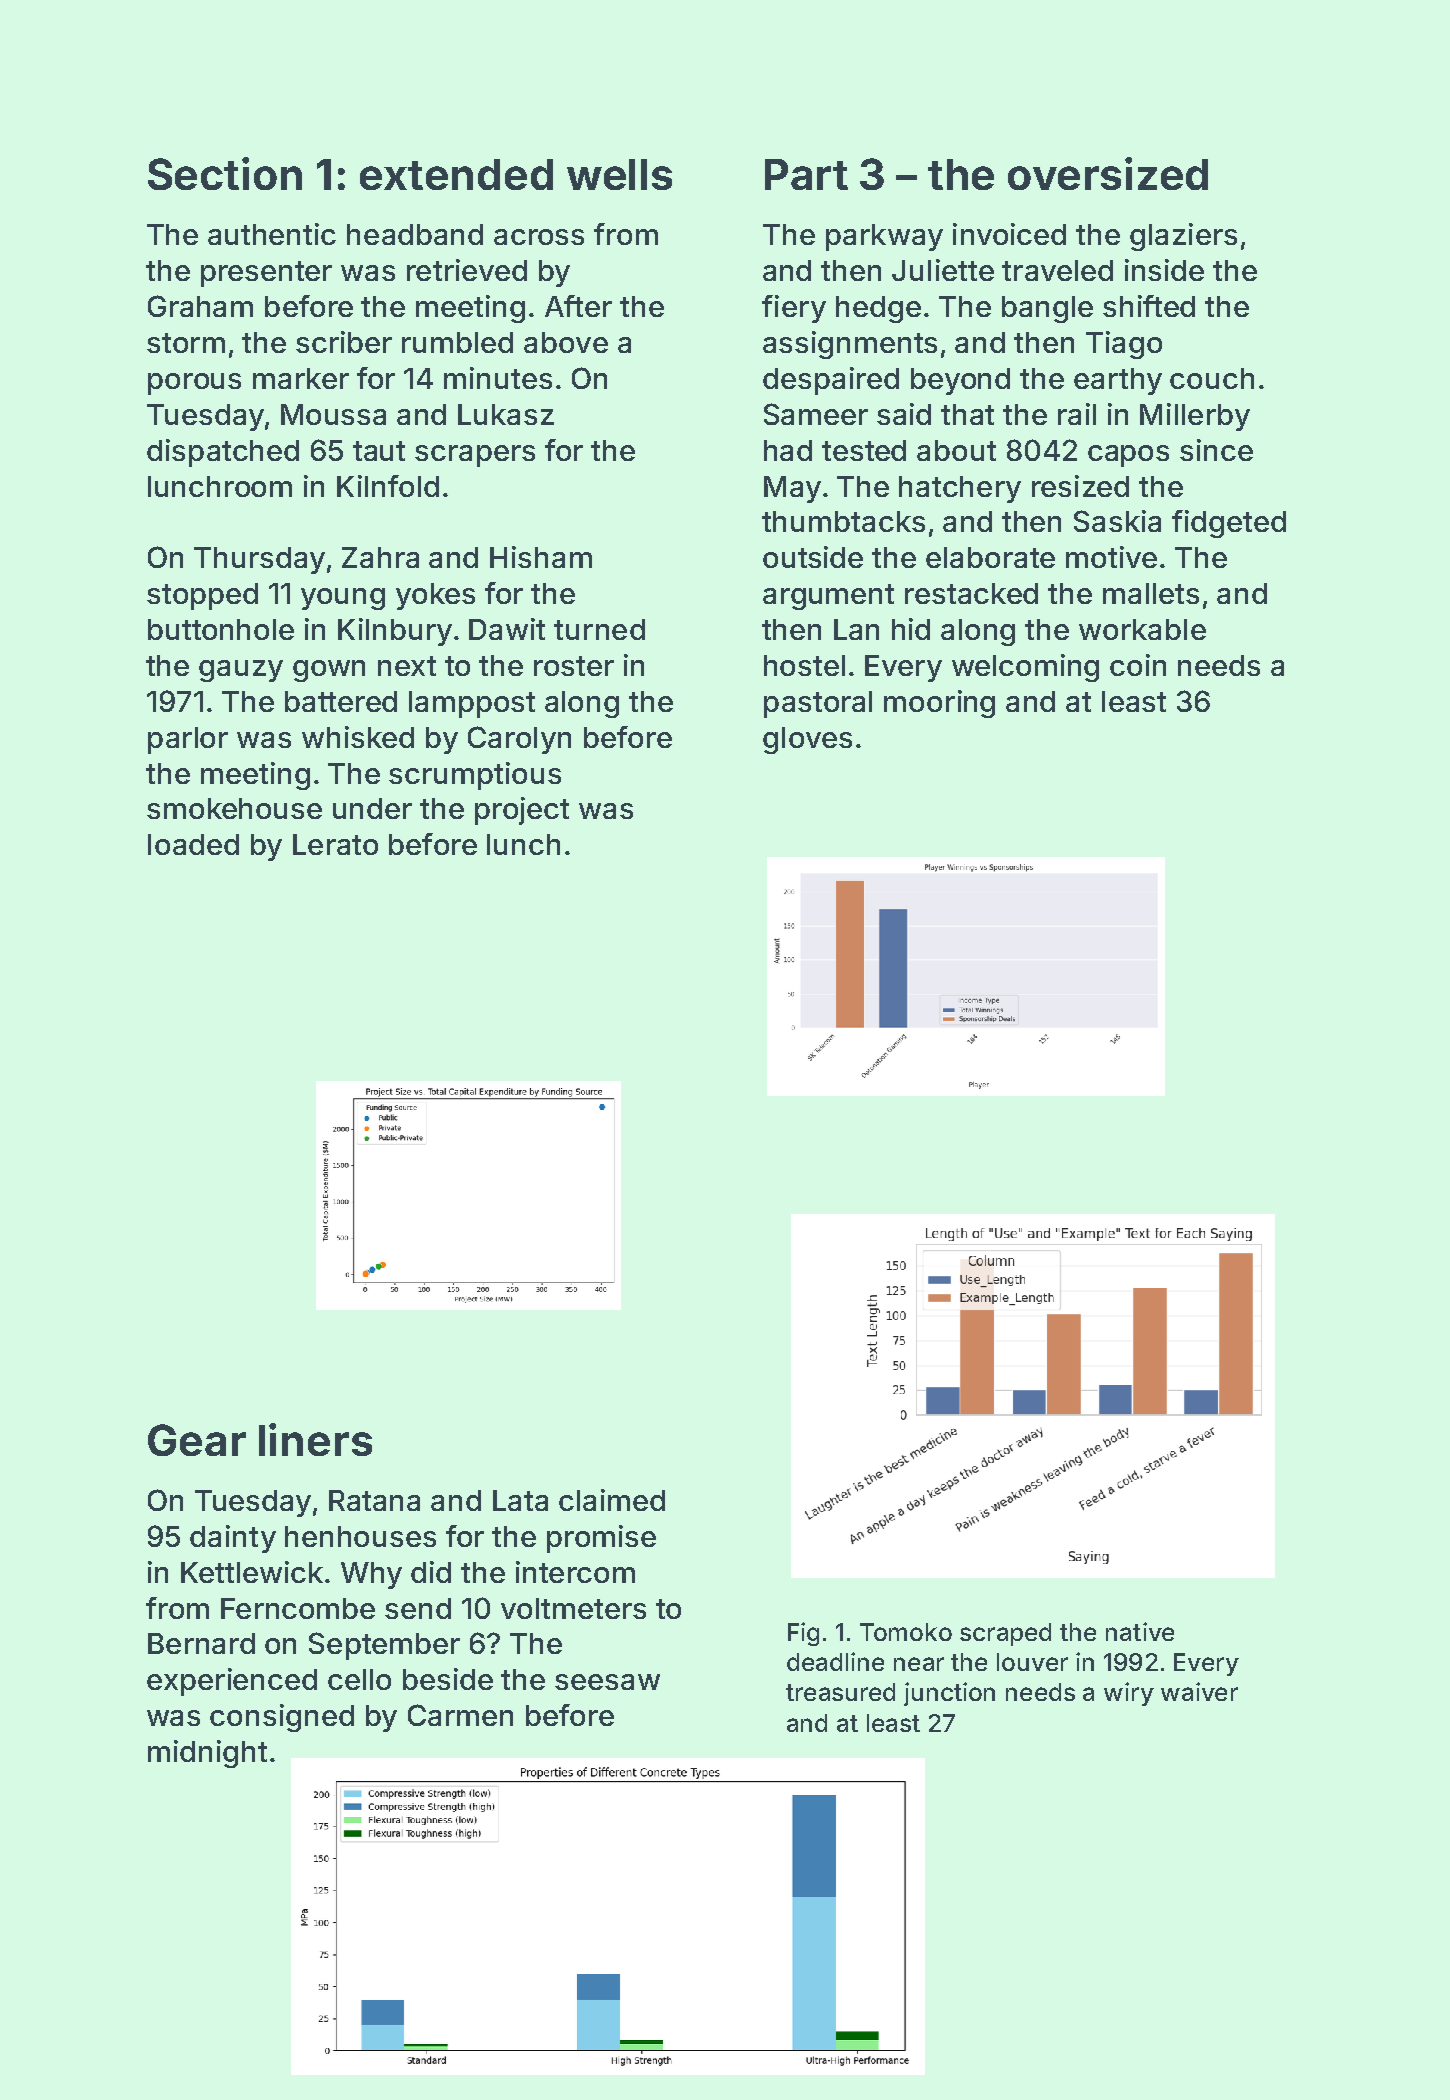  What do you see at coordinates (1140, 1631) in the document?
I see `native` at bounding box center [1140, 1631].
